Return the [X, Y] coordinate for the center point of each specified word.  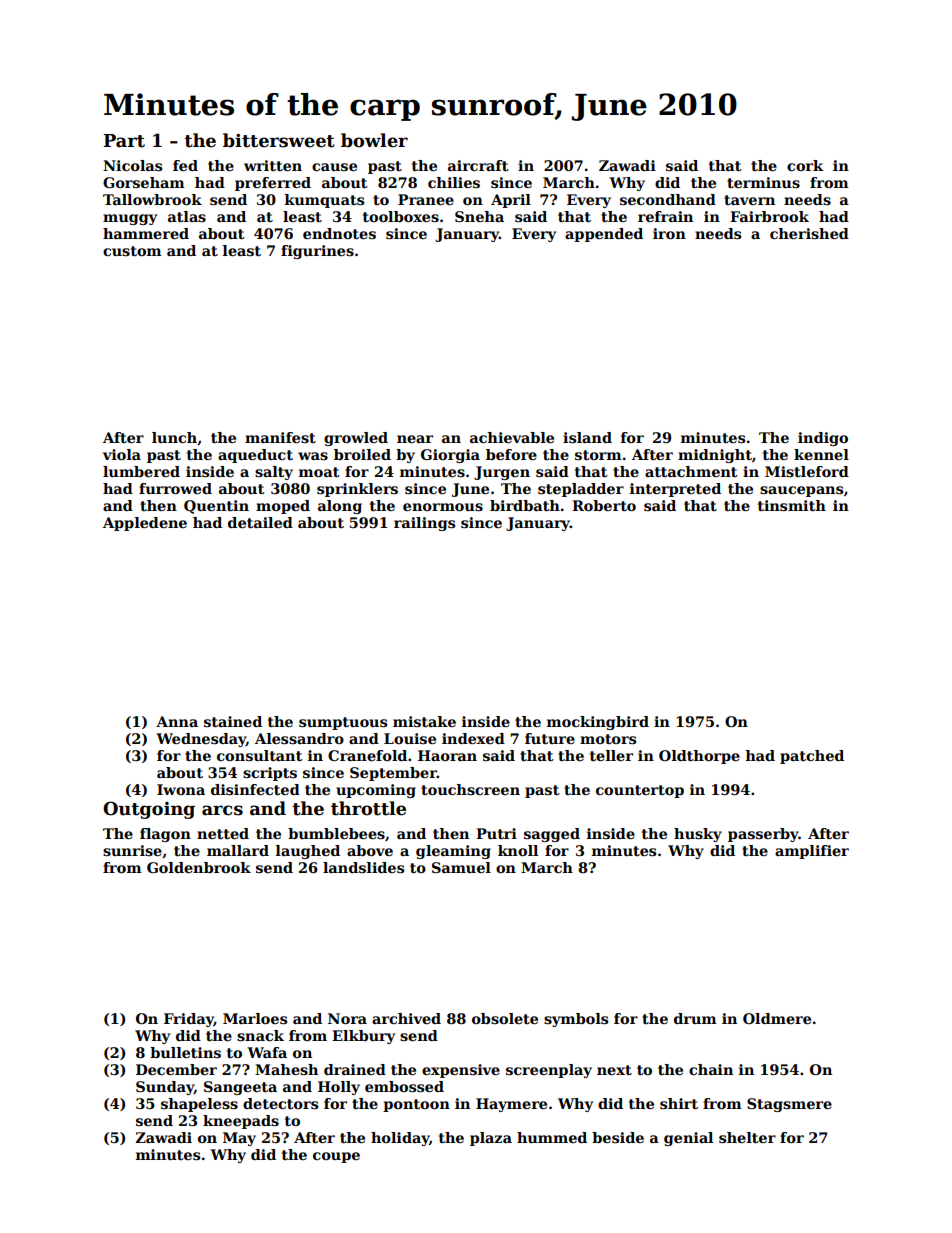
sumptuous [343, 723]
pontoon [416, 1105]
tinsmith [792, 505]
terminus [763, 182]
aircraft [478, 165]
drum [695, 1018]
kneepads [241, 1122]
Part [124, 141]
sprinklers [357, 490]
